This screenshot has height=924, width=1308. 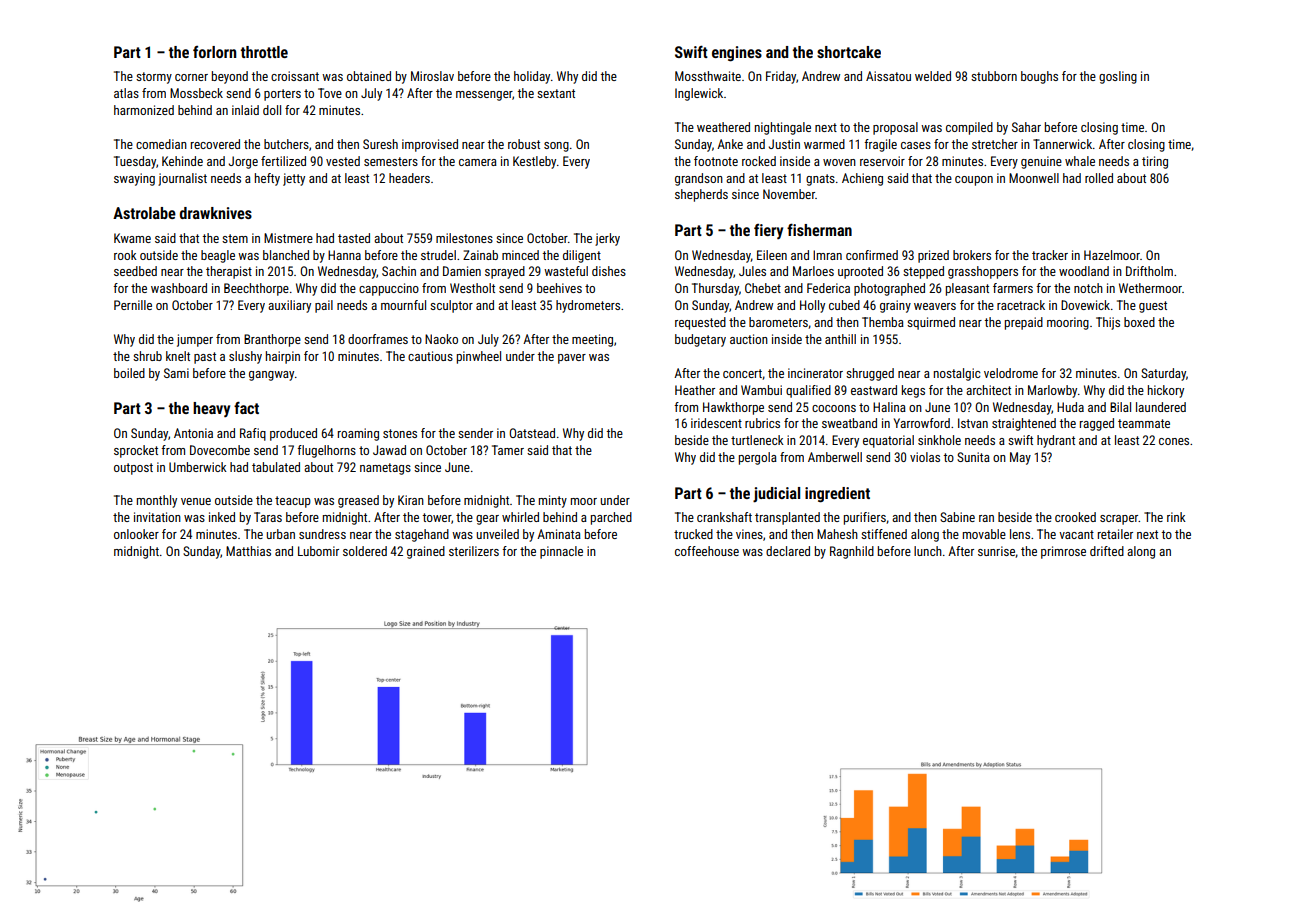 I want to click on Justin, so click(x=784, y=144).
